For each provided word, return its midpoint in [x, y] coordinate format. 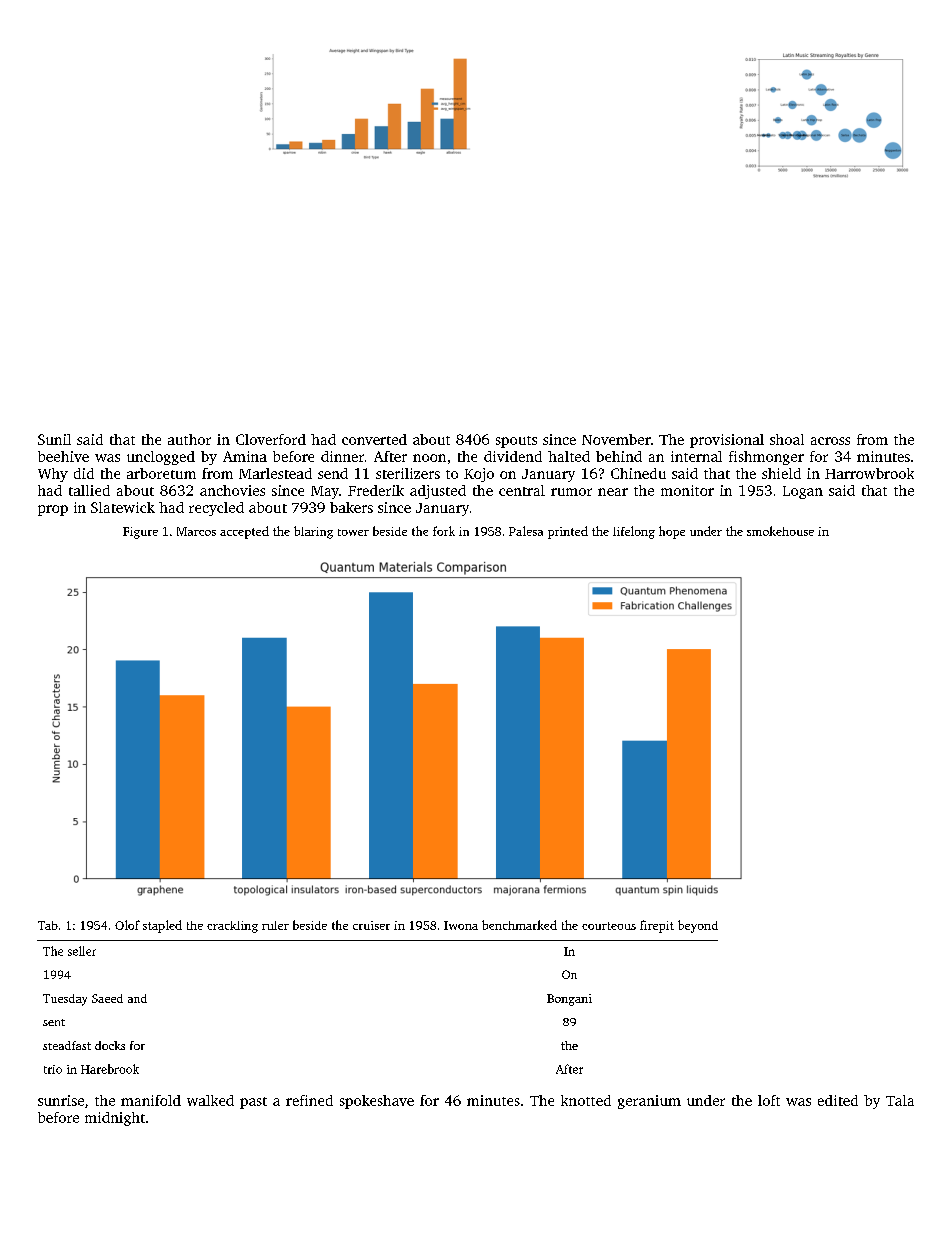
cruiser [371, 925]
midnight [115, 1119]
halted [569, 456]
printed [568, 532]
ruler [275, 925]
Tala [900, 1100]
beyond [698, 926]
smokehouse [780, 531]
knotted [586, 1100]
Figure [140, 533]
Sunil [54, 439]
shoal [787, 439]
